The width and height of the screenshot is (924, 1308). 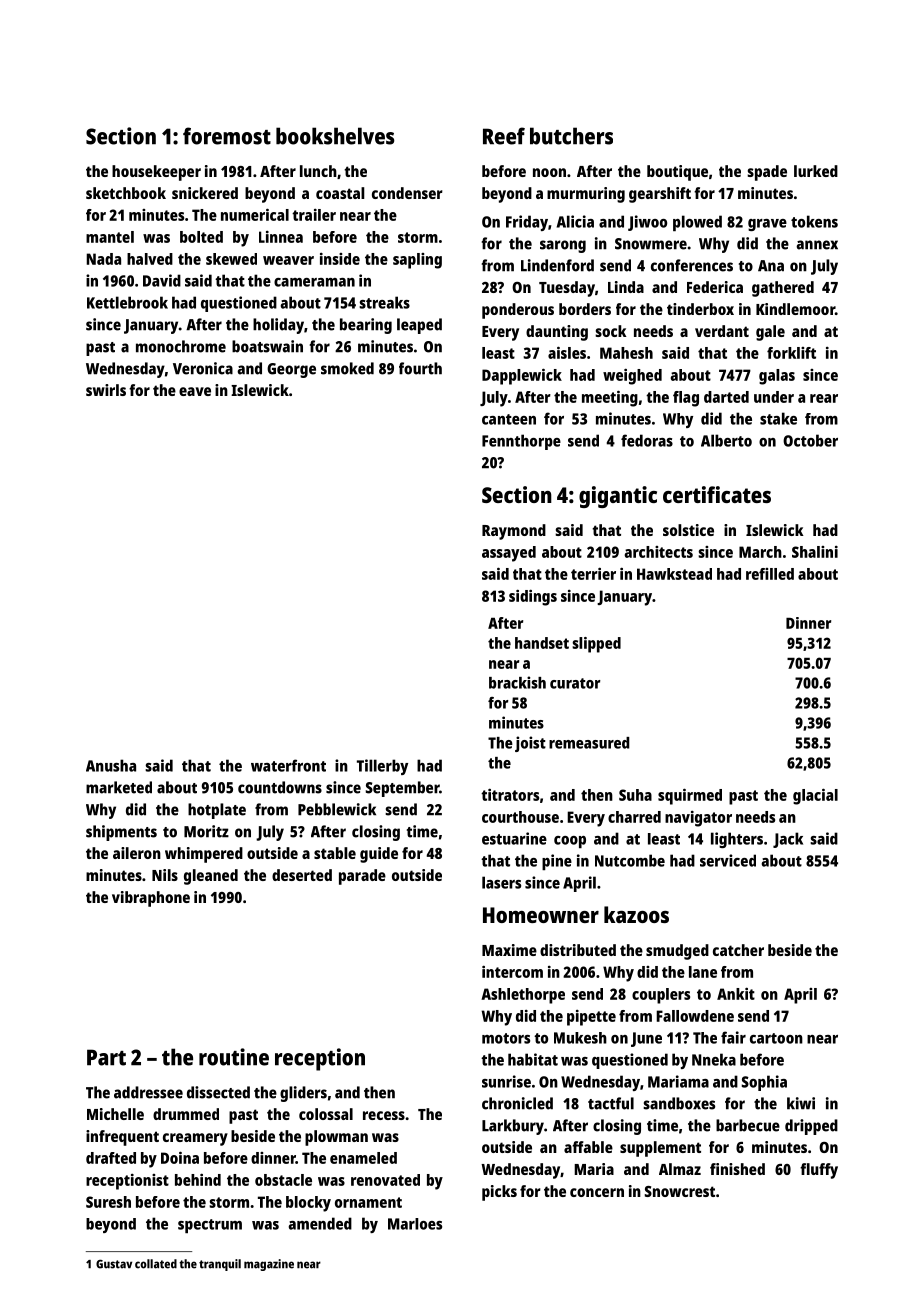 What do you see at coordinates (106, 1057) in the screenshot?
I see `Part` at bounding box center [106, 1057].
